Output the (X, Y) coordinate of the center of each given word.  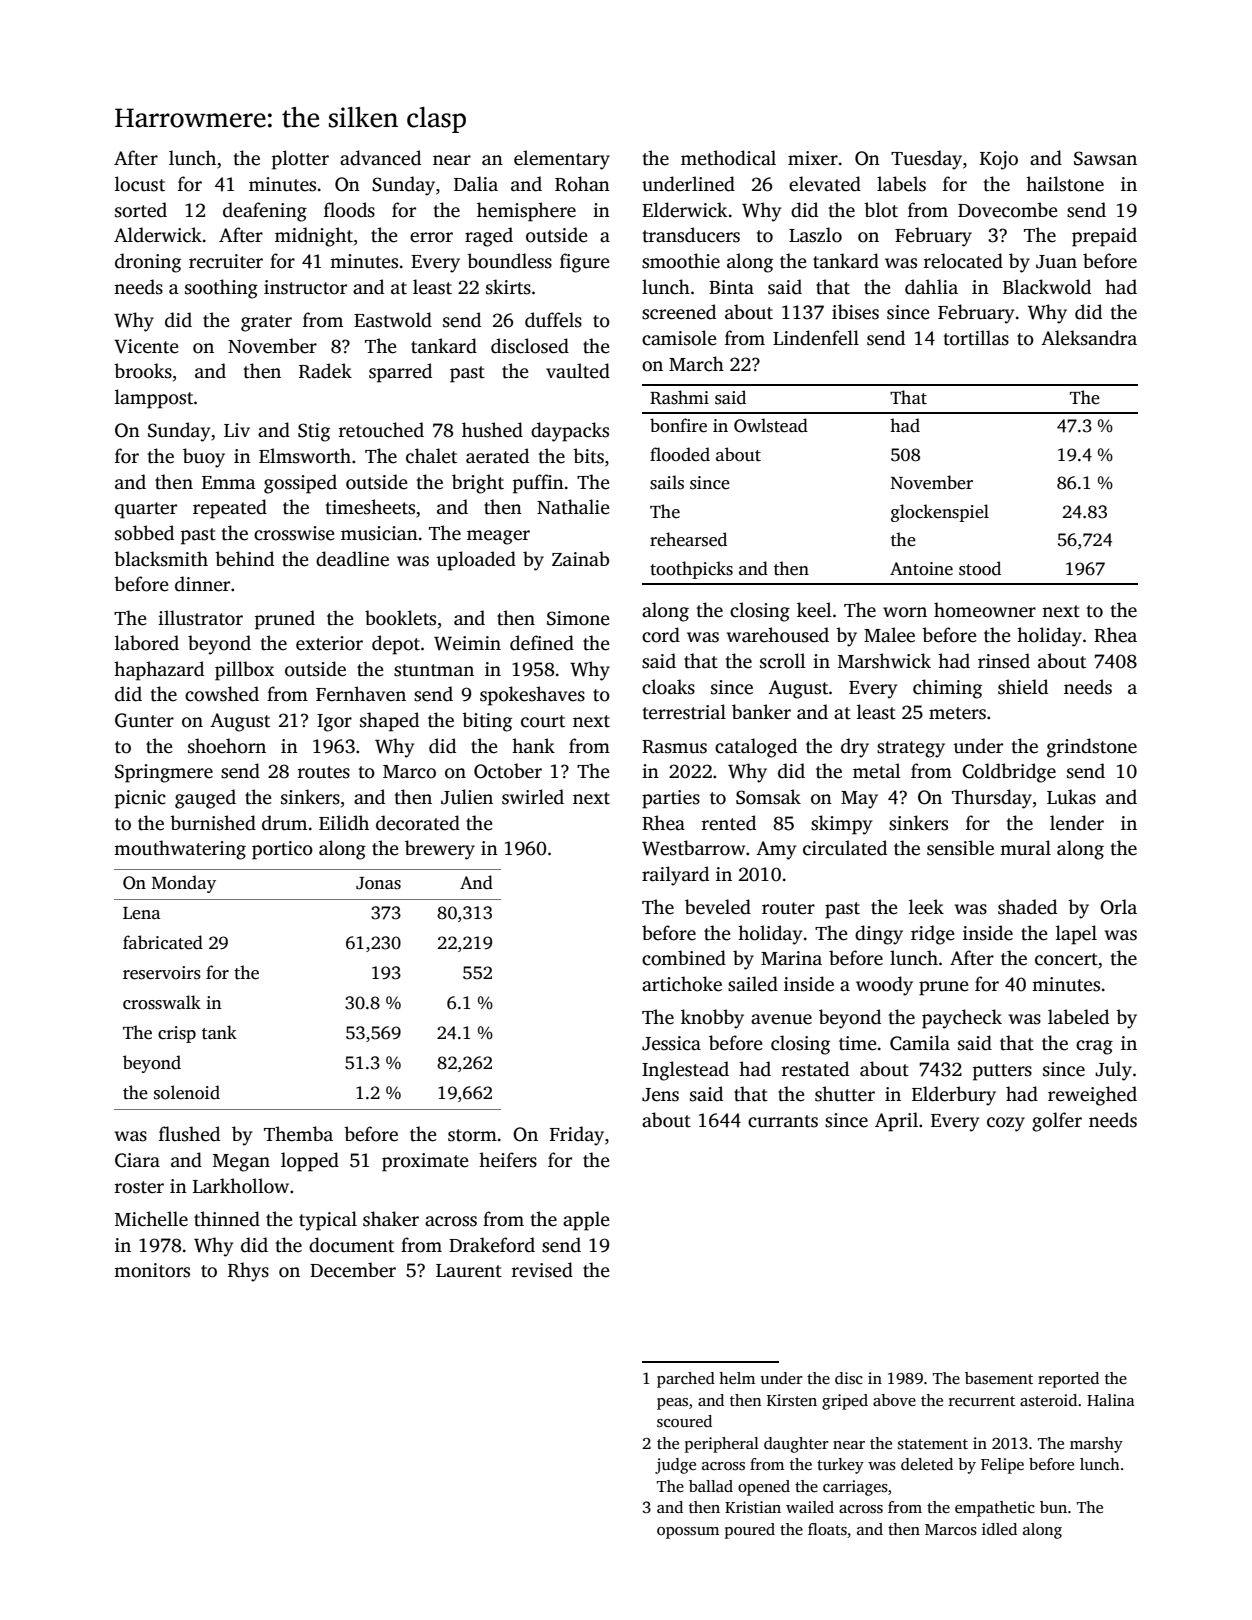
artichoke (682, 984)
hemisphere (526, 212)
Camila (920, 1043)
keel (814, 610)
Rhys (248, 1272)
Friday (577, 1136)
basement (999, 1378)
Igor (334, 723)
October (508, 771)
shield (1023, 687)
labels (901, 184)
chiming (947, 689)
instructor (305, 287)
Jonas (378, 883)
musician (379, 533)
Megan (241, 1163)
